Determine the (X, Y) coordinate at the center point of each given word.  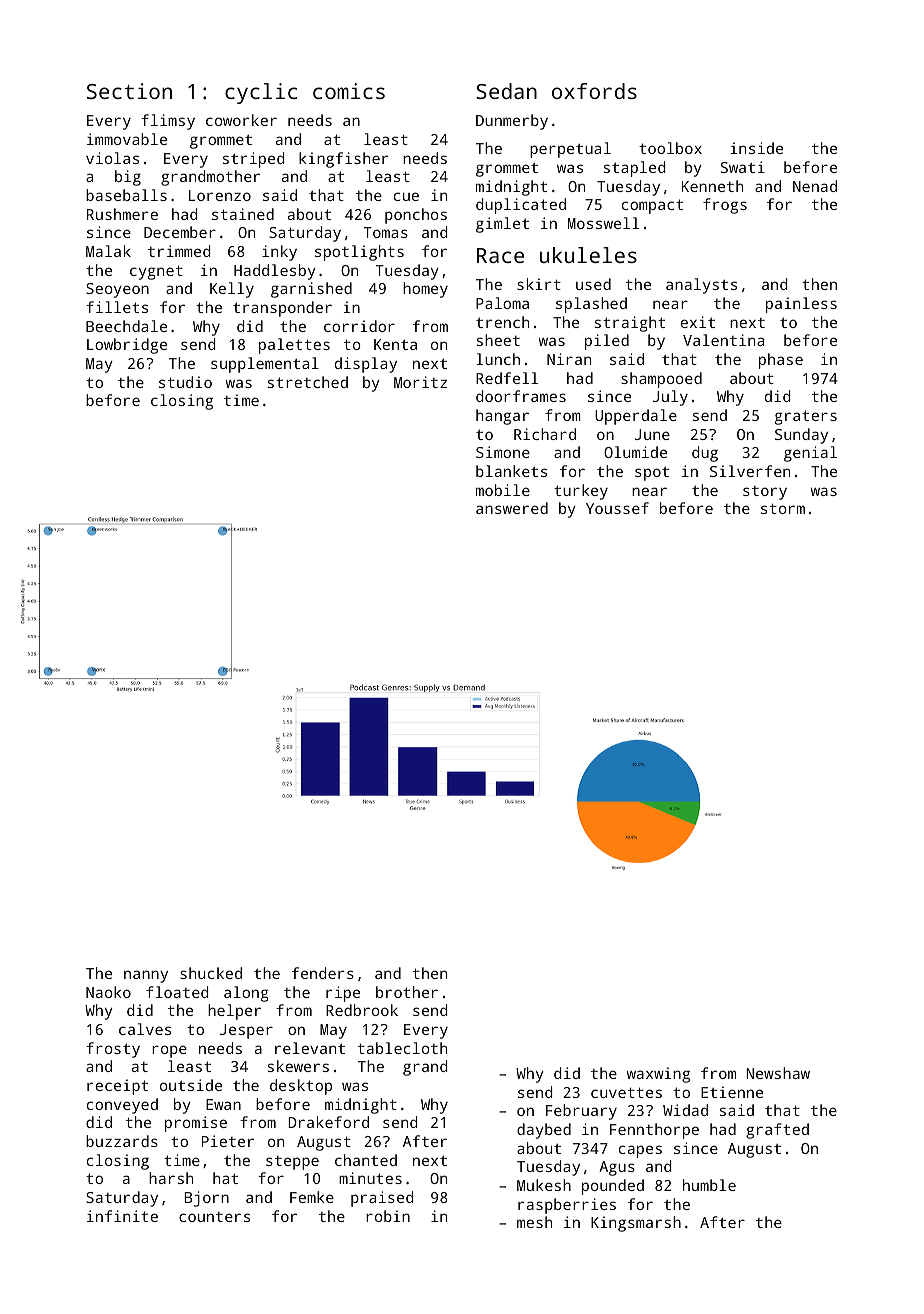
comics (349, 91)
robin (388, 1216)
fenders (323, 973)
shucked (211, 973)
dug (705, 454)
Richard (545, 434)
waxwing (658, 1075)
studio (185, 382)
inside (756, 148)
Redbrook (362, 1010)
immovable (127, 139)
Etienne (732, 1092)
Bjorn (206, 1199)
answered (512, 508)
